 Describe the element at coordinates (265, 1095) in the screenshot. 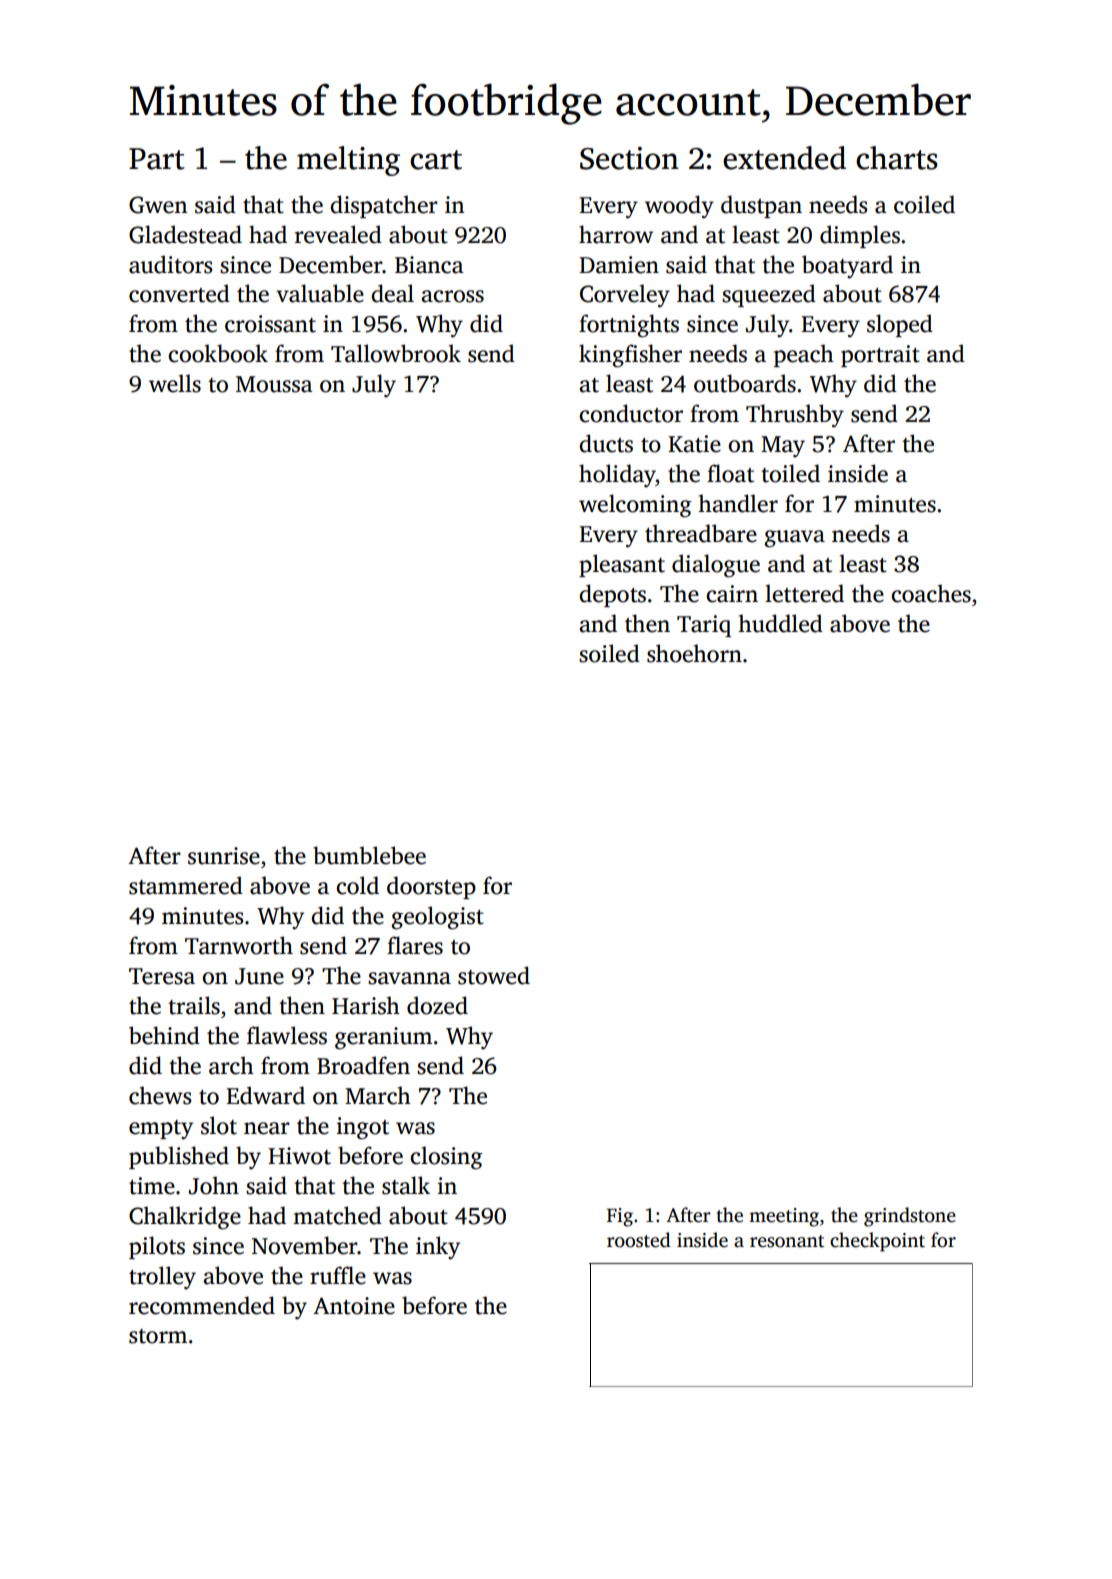

I see `Edward` at that location.
